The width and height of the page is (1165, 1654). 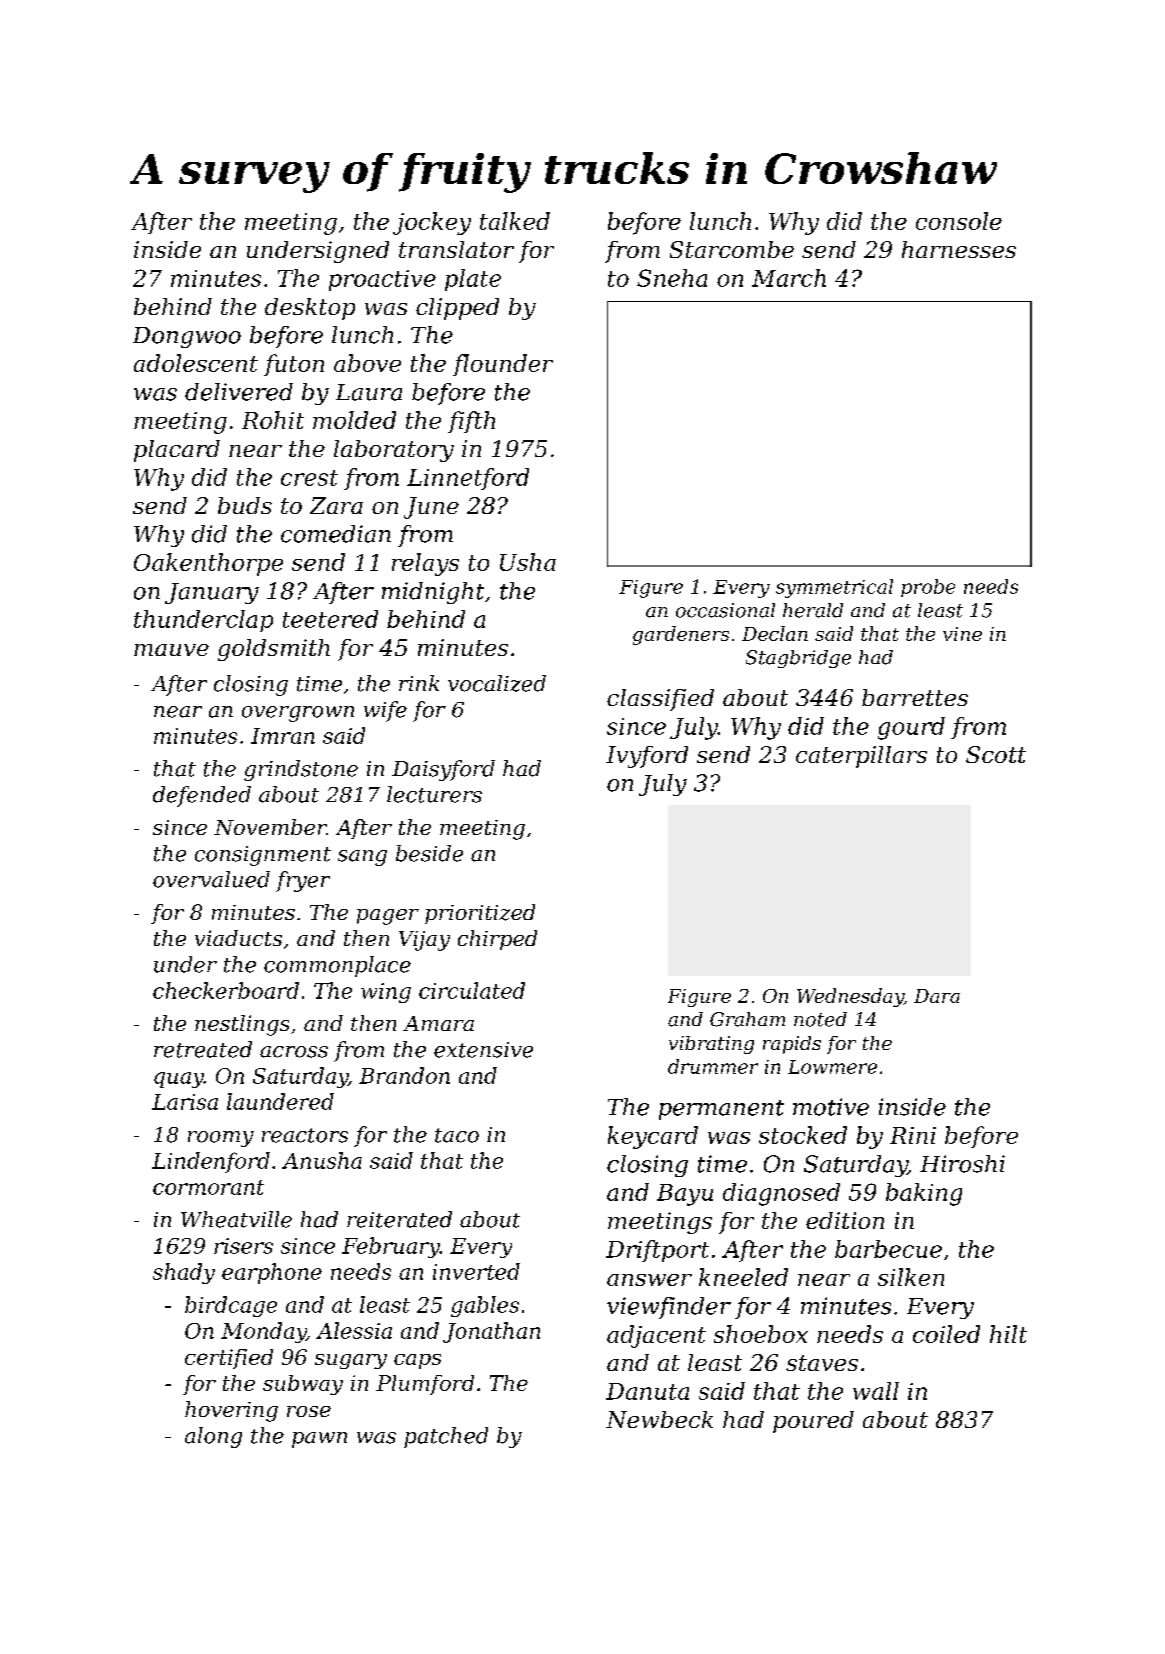 What do you see at coordinates (212, 593) in the page?
I see `January` at bounding box center [212, 593].
